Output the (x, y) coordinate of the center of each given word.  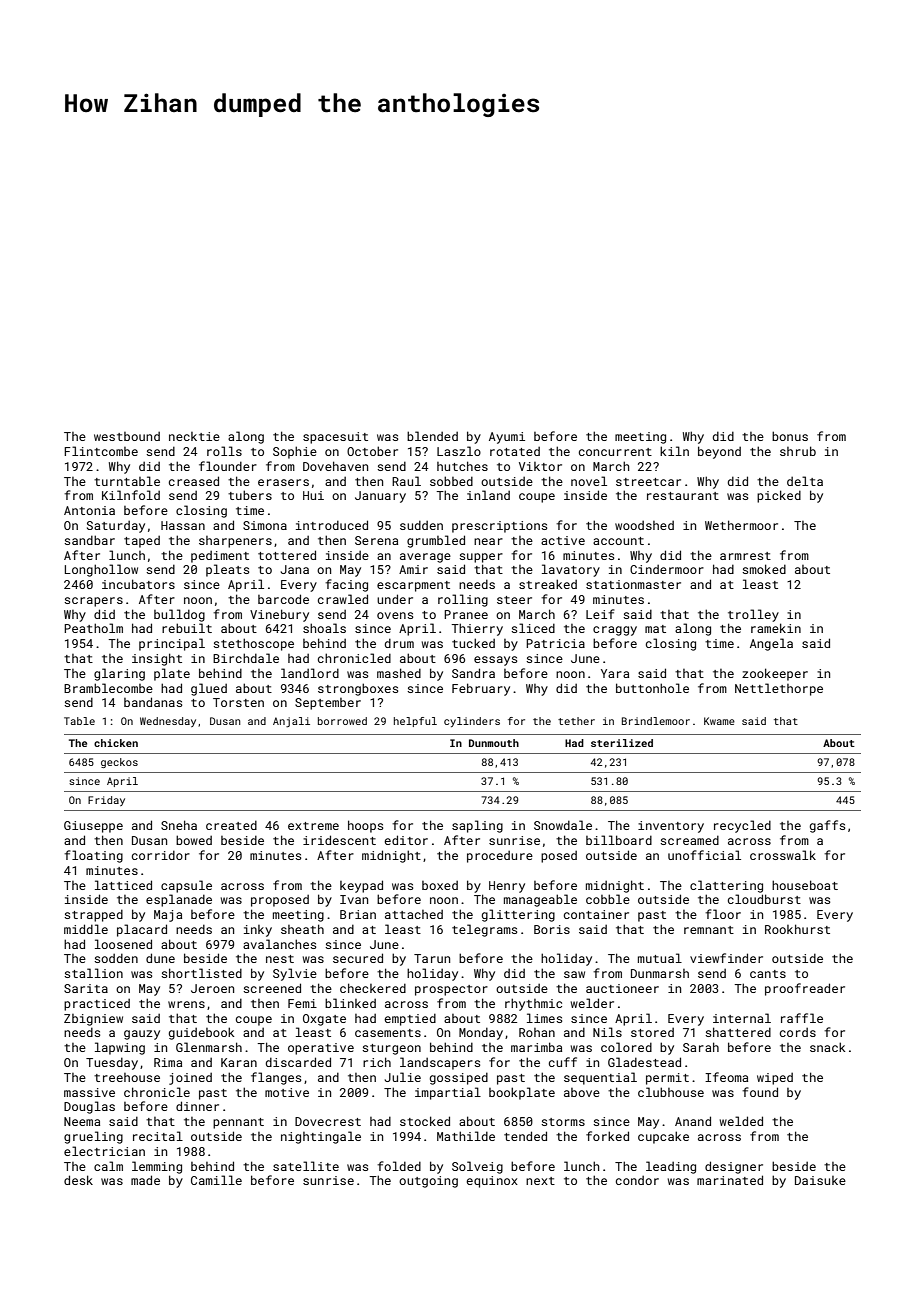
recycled (742, 826)
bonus (790, 436)
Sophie (295, 452)
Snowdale (563, 825)
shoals (324, 628)
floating (93, 856)
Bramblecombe (108, 688)
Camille (216, 1180)
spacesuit (335, 438)
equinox (492, 1182)
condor (637, 1180)
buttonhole (652, 688)
